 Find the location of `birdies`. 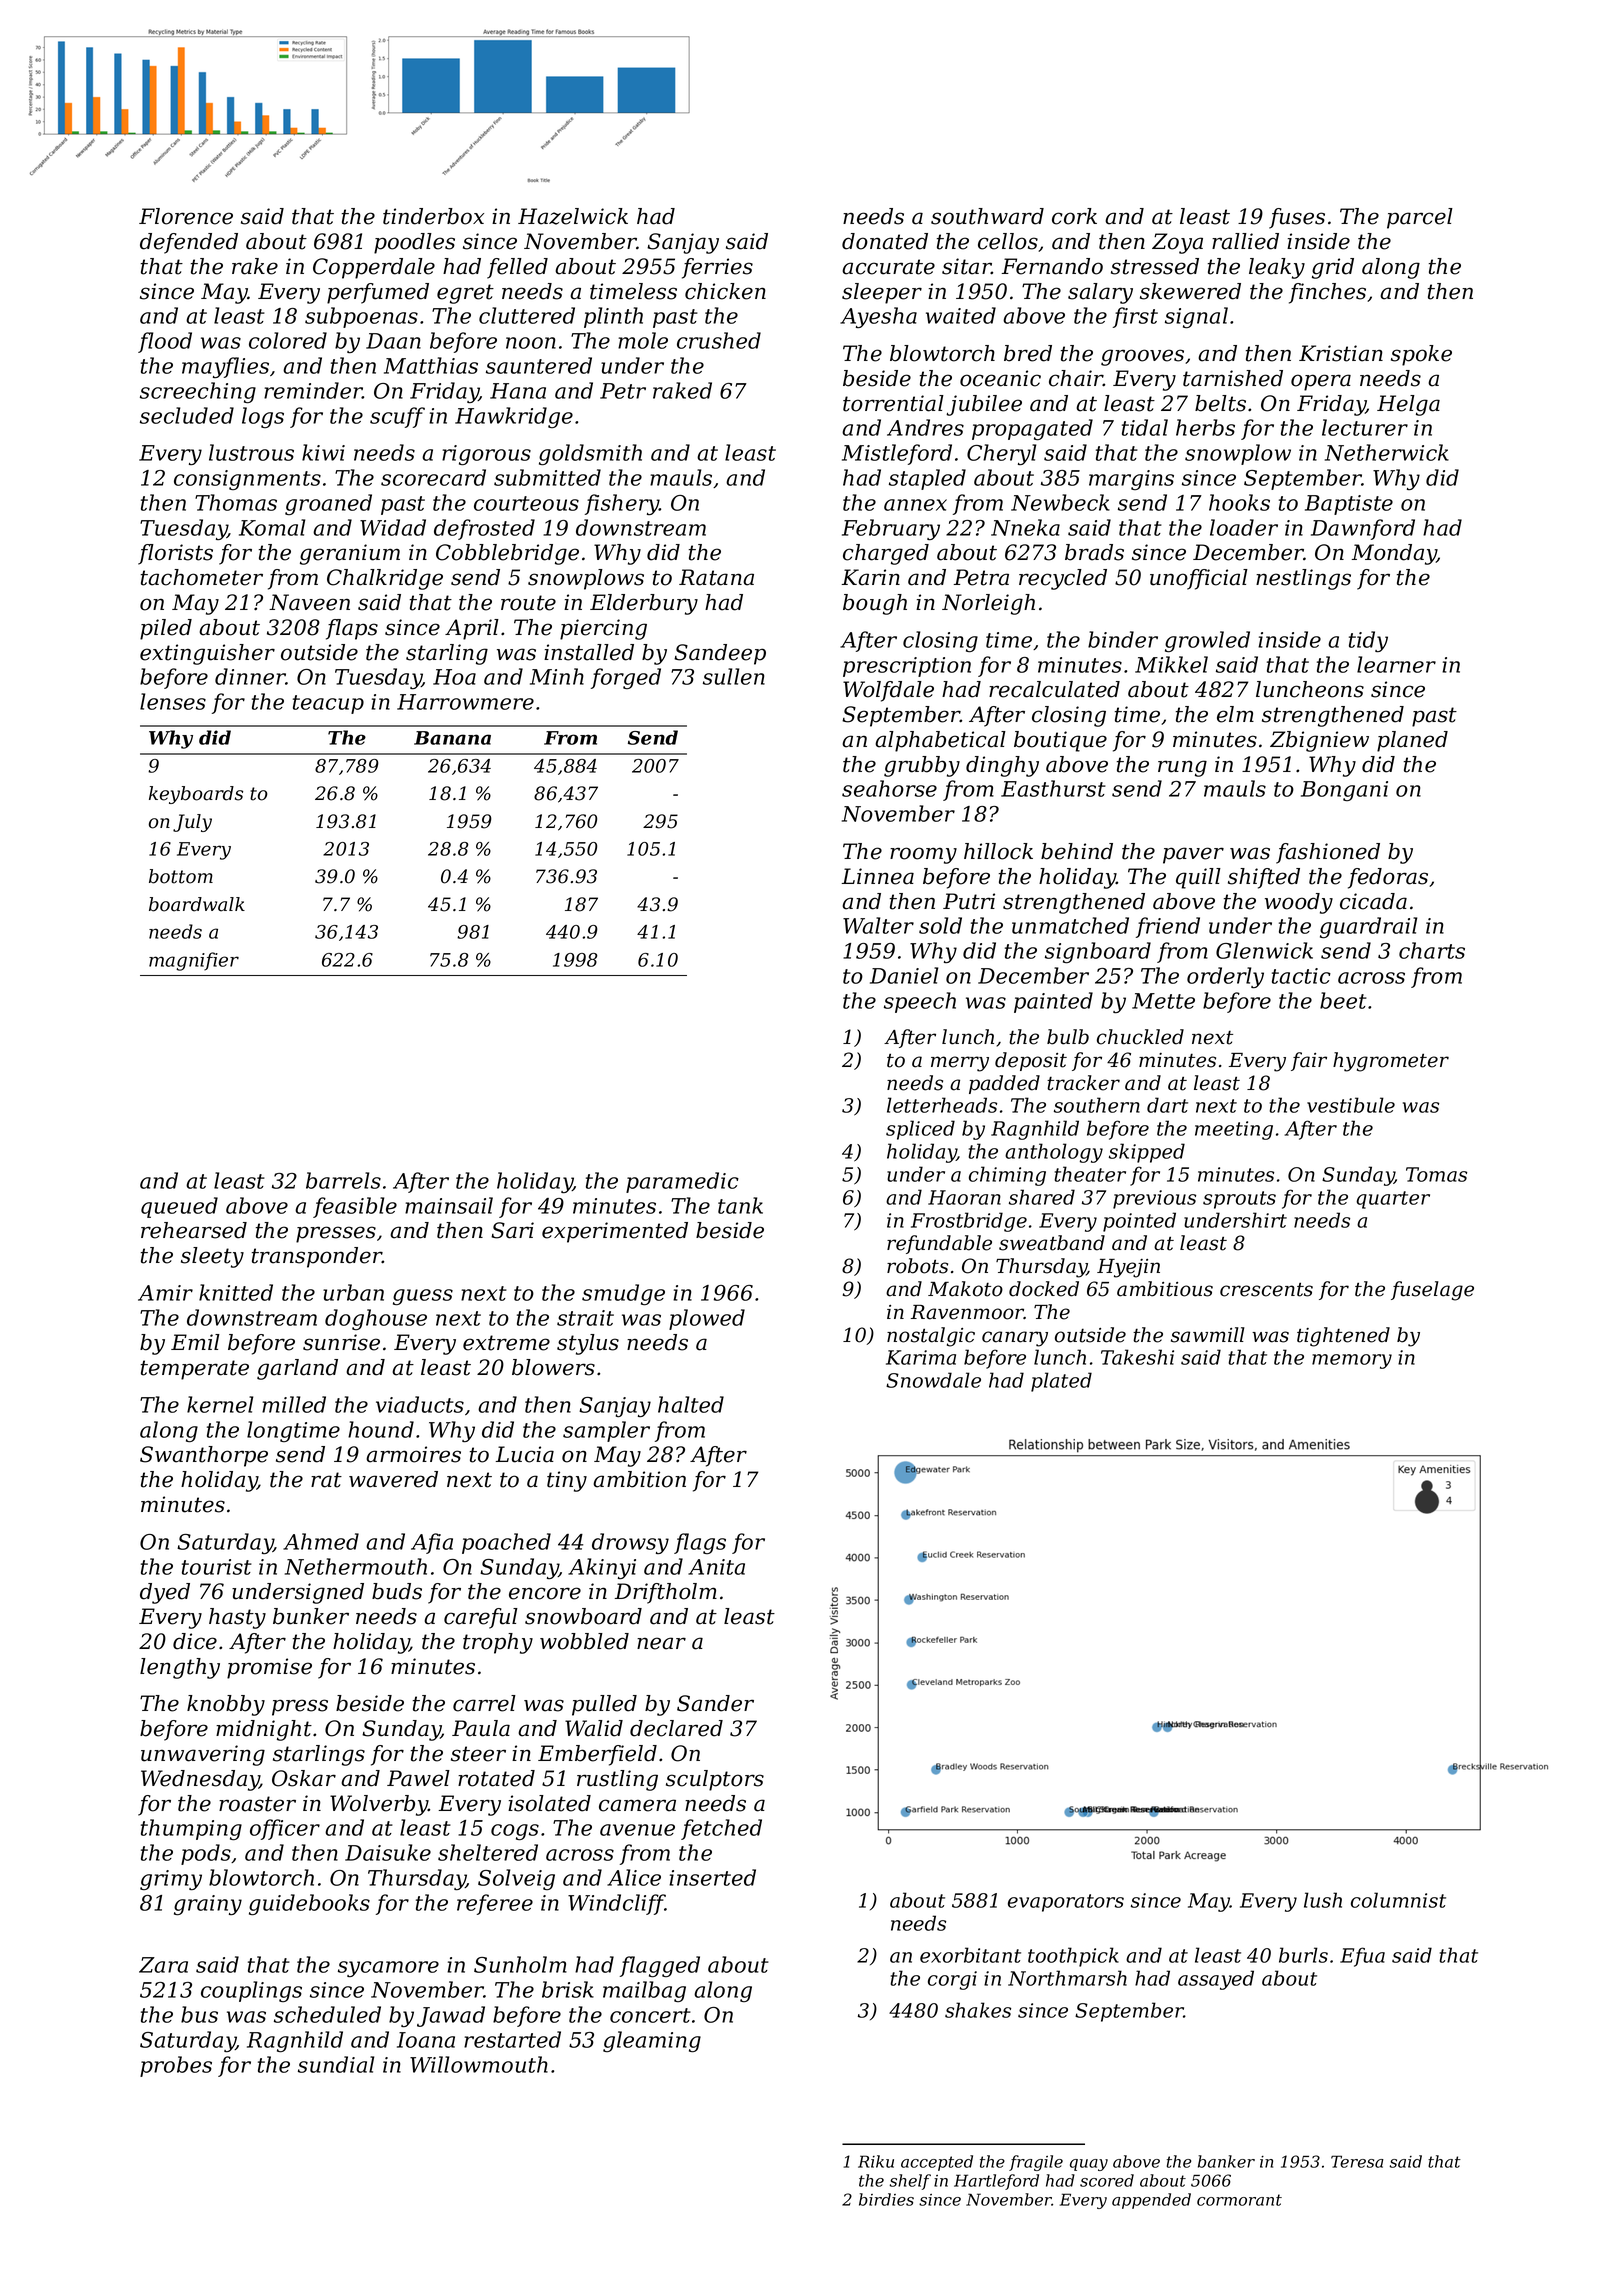

birdies is located at coordinates (886, 2199).
